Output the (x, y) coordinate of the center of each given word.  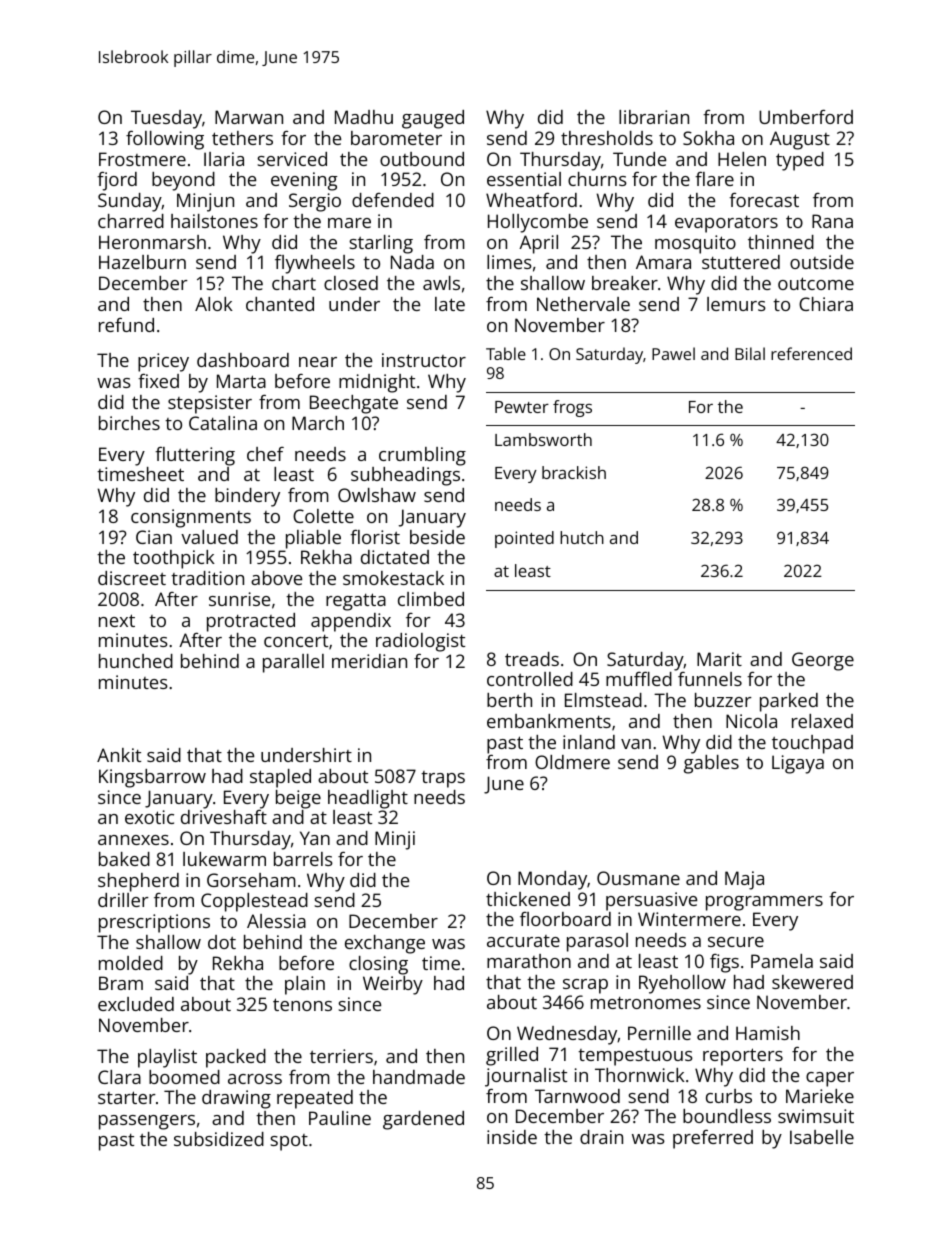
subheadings (405, 476)
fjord (117, 181)
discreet (132, 578)
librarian (654, 117)
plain (305, 985)
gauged (433, 119)
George (823, 661)
